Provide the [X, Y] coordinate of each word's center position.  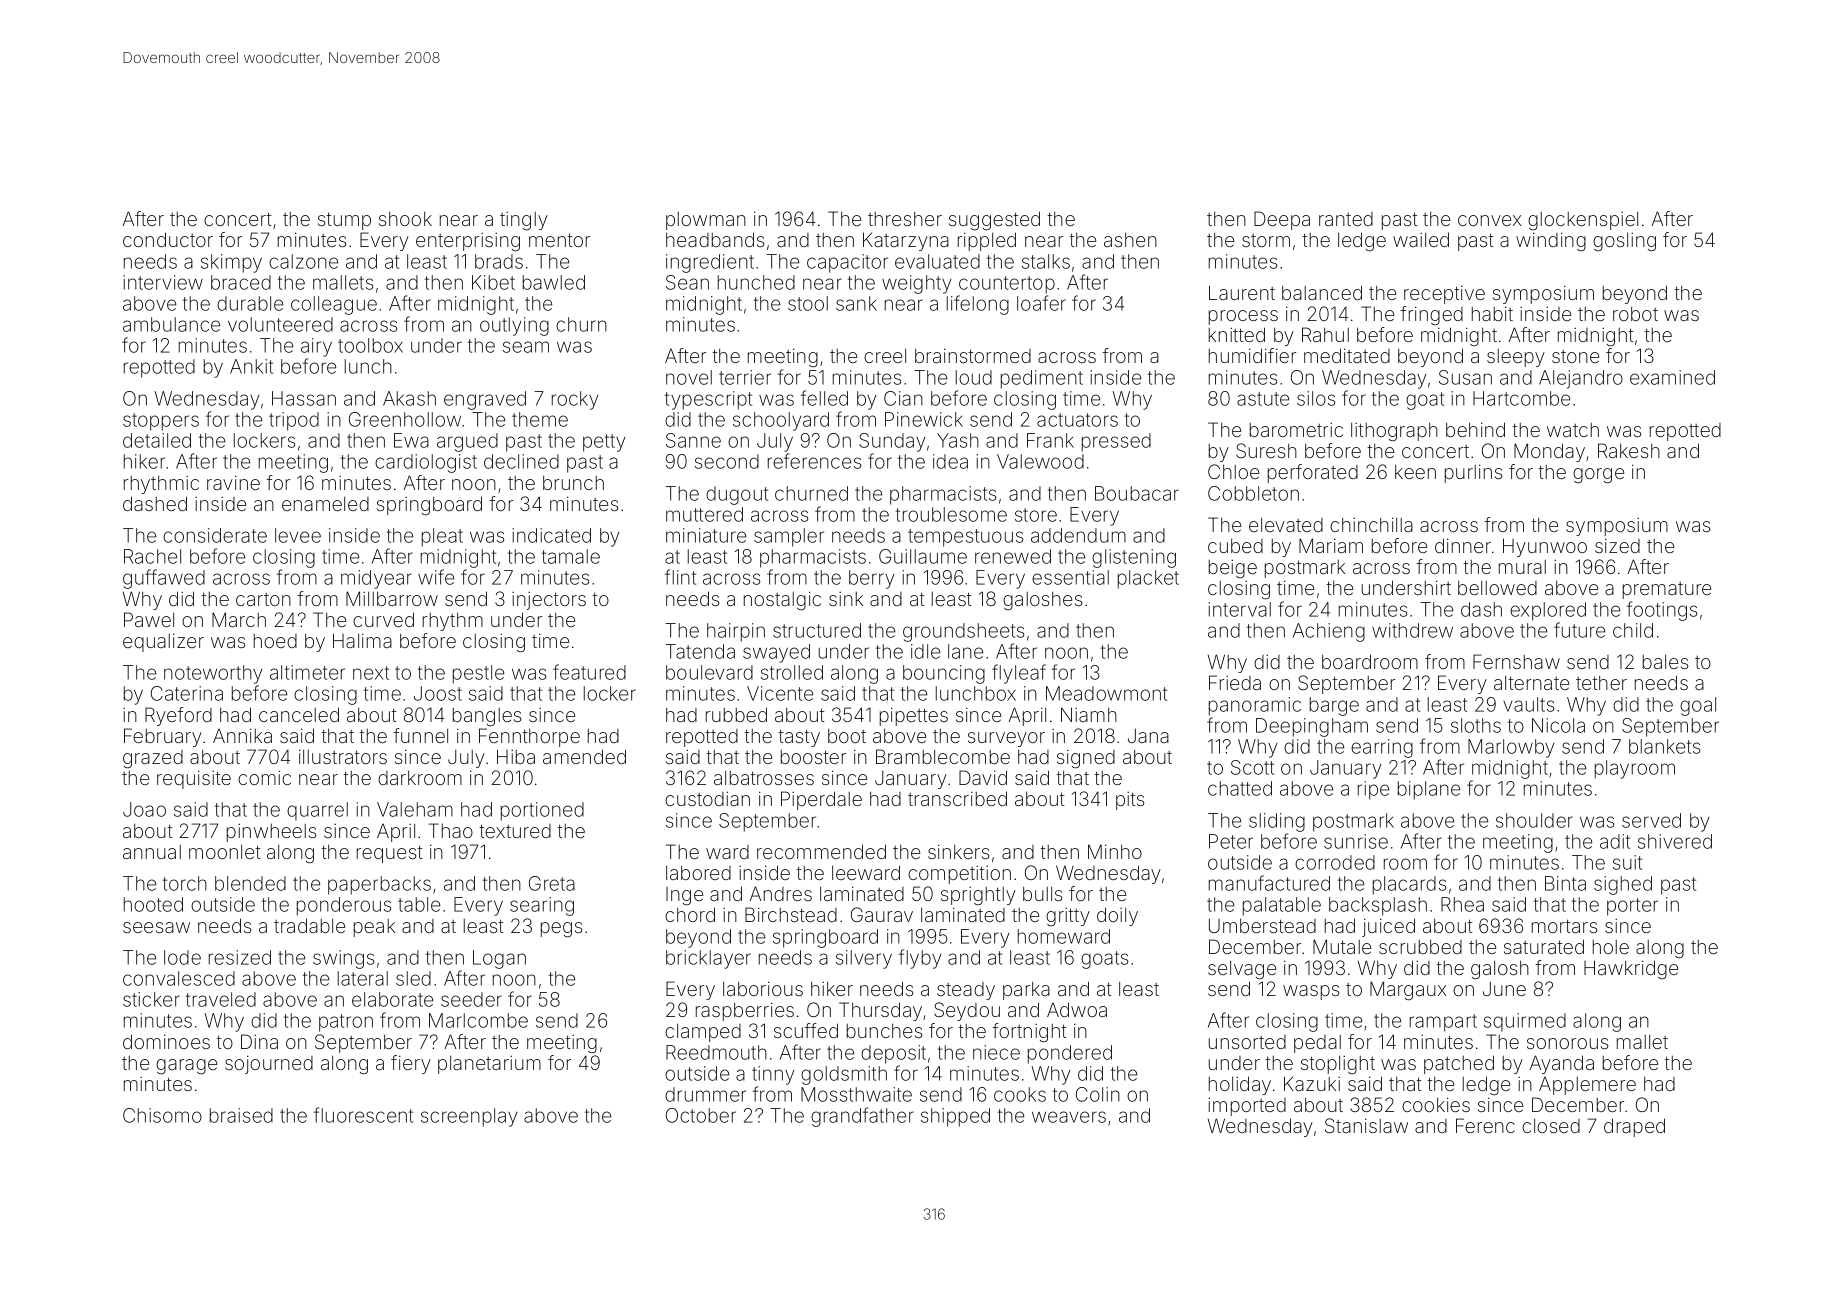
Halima [362, 640]
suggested [994, 220]
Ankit [251, 366]
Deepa [1282, 220]
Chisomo [162, 1115]
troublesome [951, 514]
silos [1316, 398]
